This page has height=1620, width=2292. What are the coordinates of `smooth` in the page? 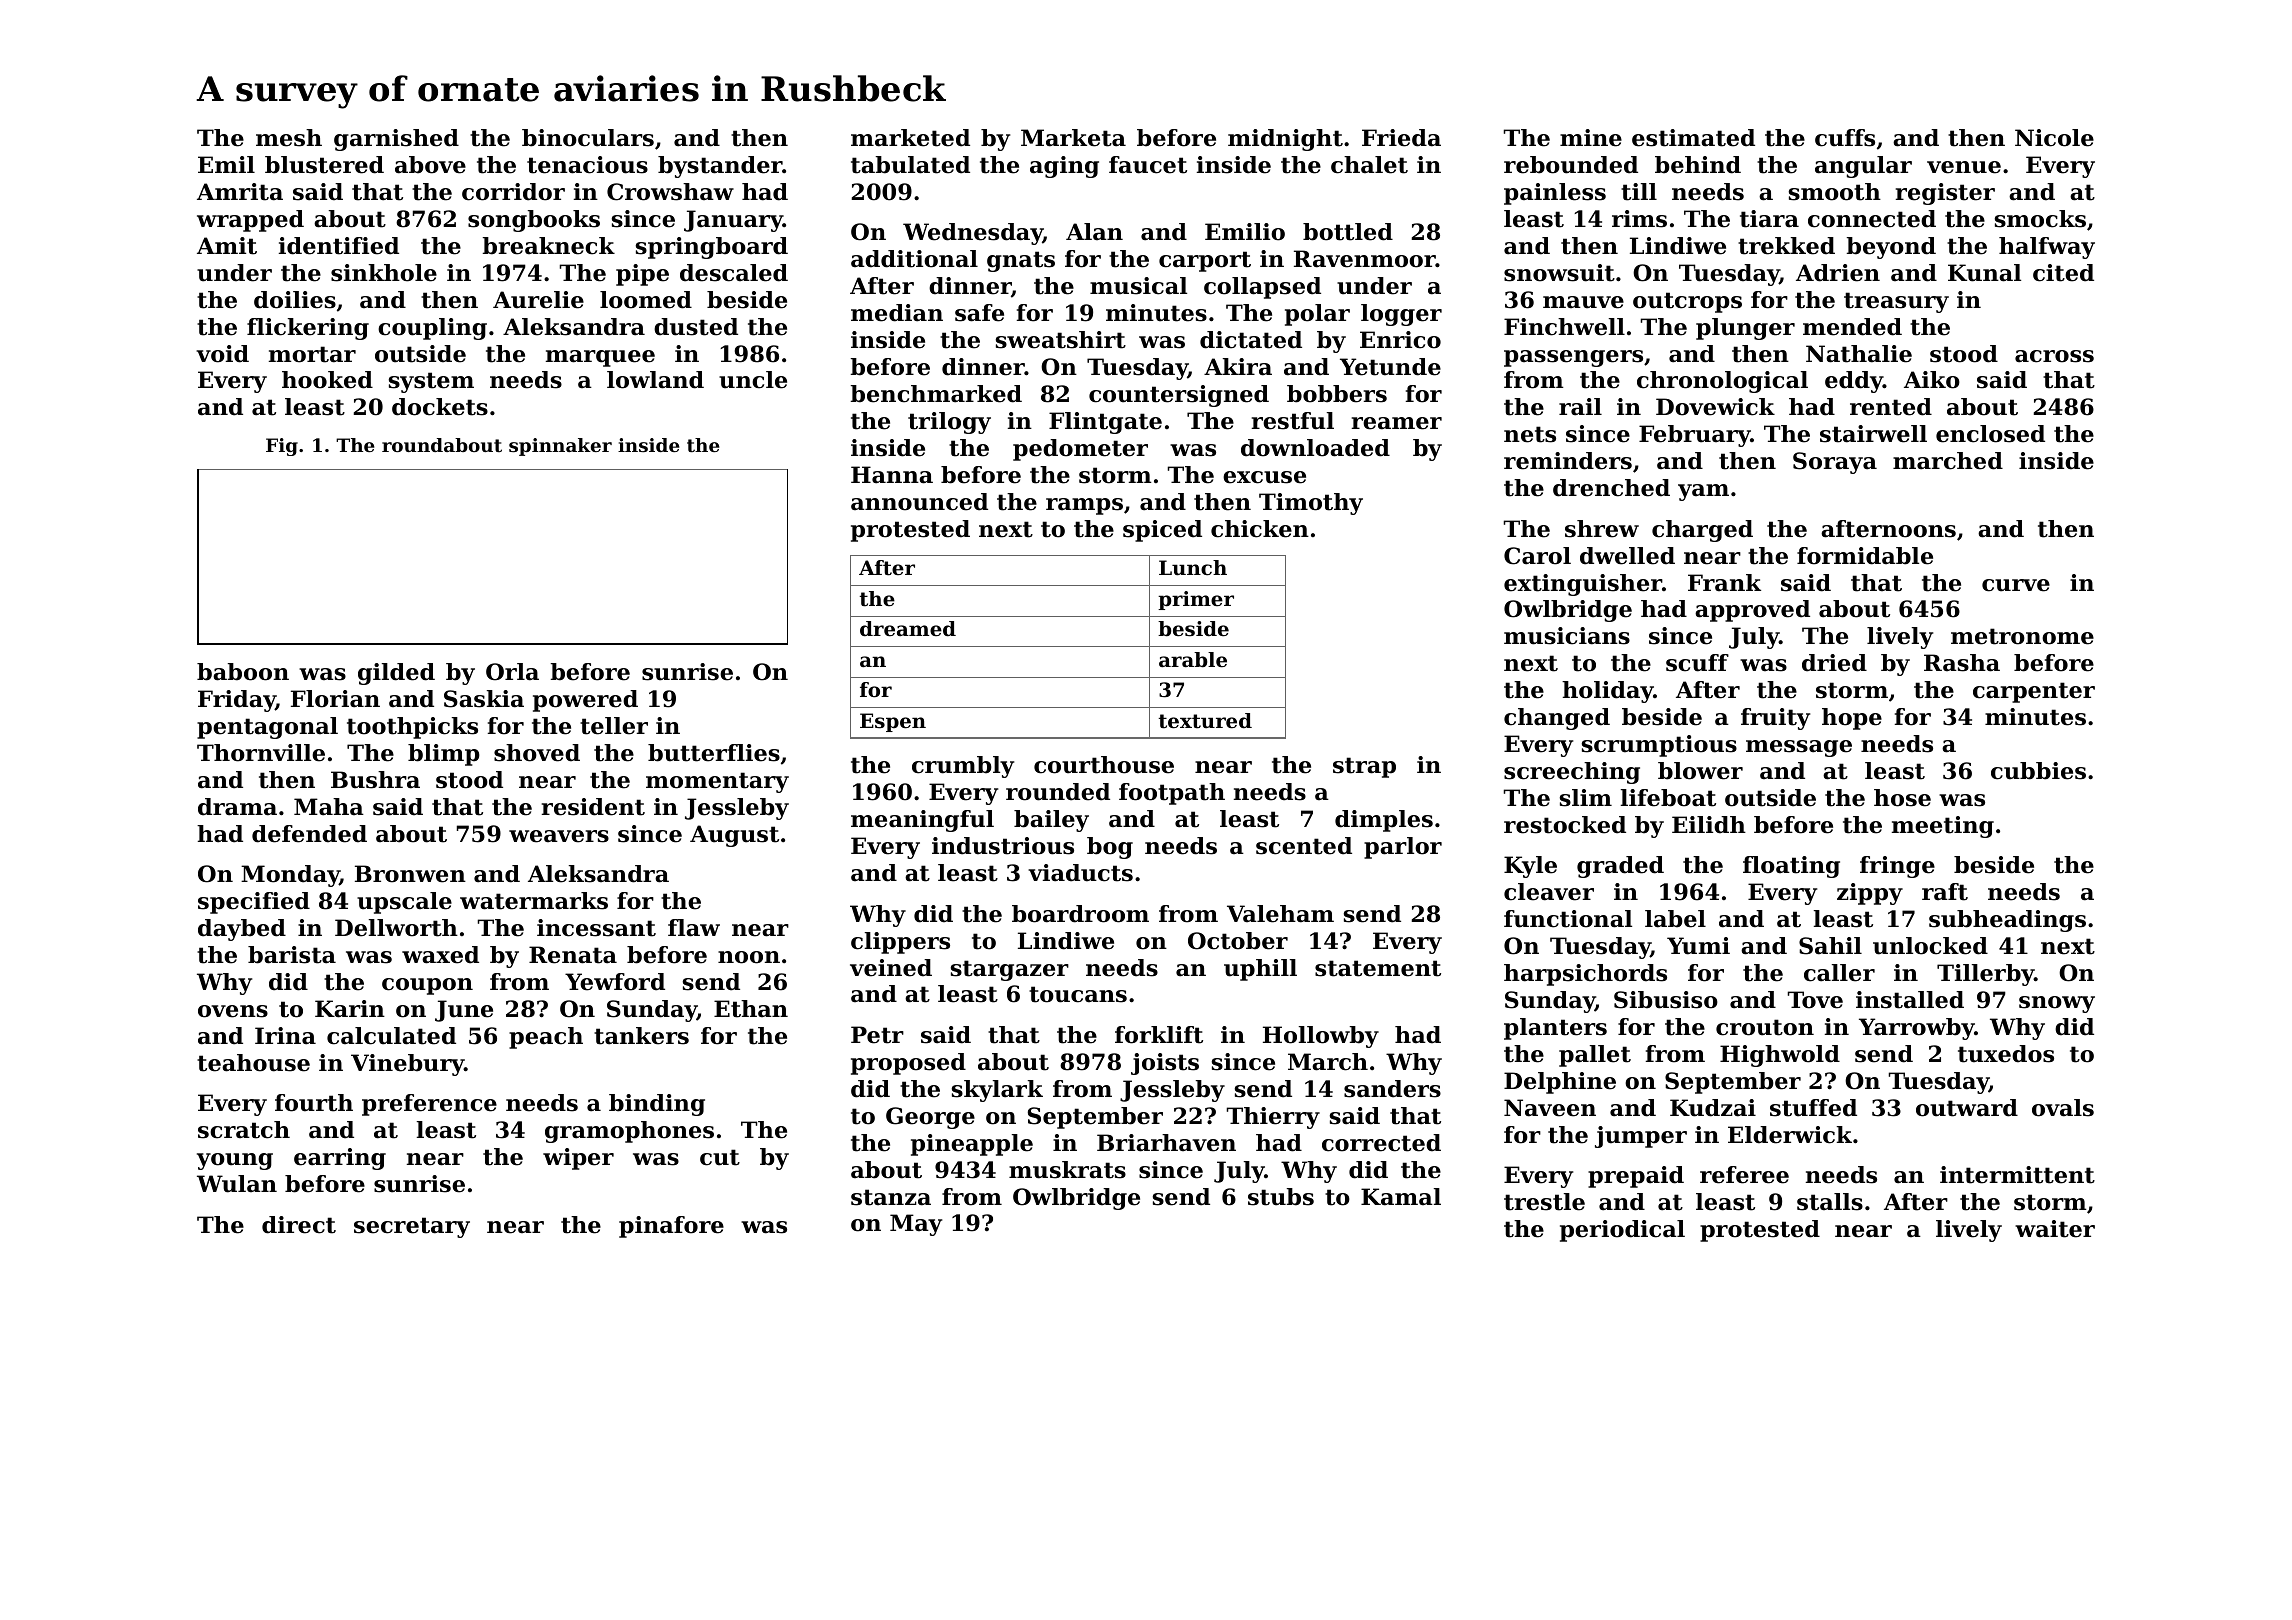 It's located at (1834, 192).
